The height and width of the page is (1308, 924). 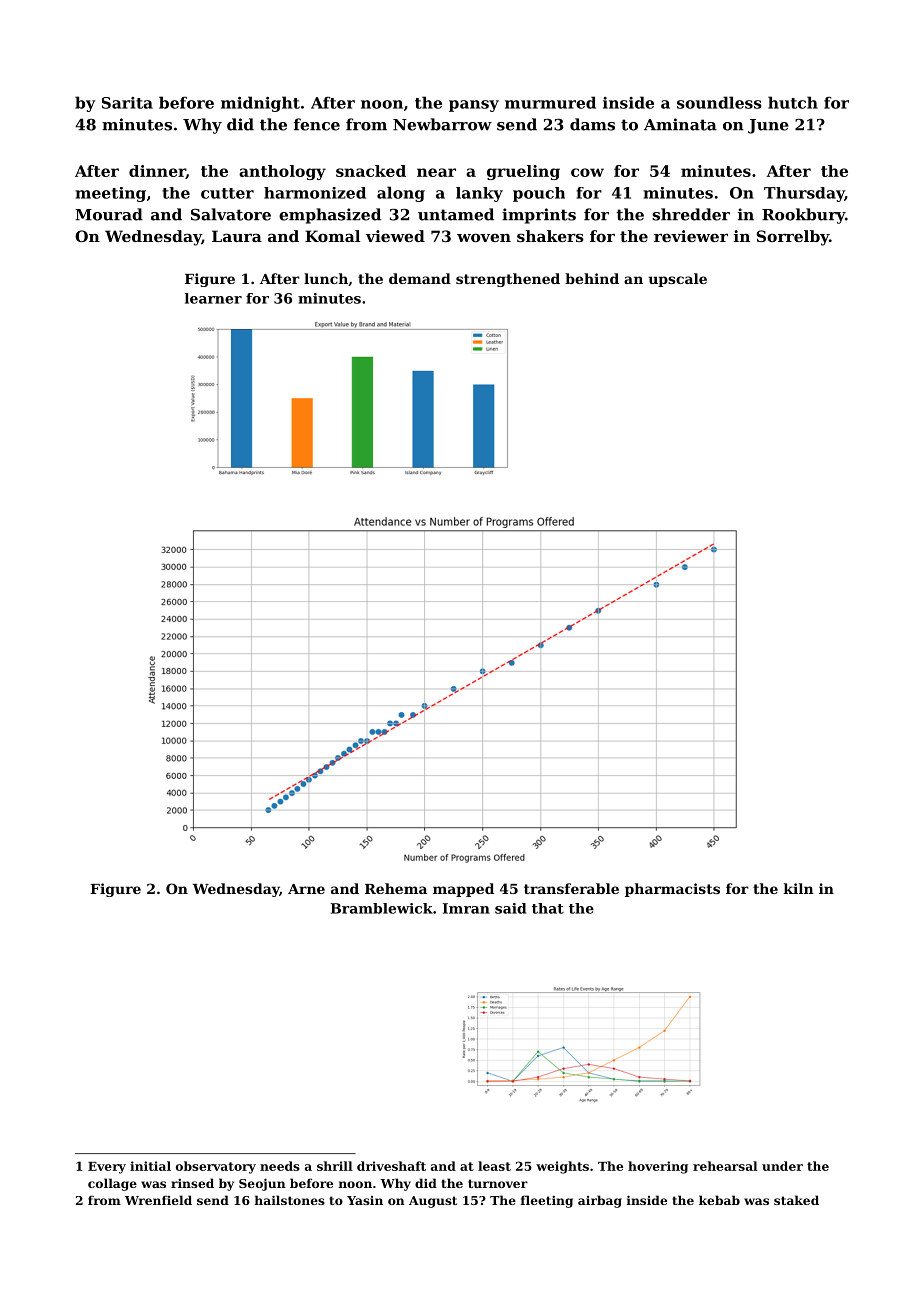 What do you see at coordinates (158, 1200) in the page?
I see `Wrenfield` at bounding box center [158, 1200].
